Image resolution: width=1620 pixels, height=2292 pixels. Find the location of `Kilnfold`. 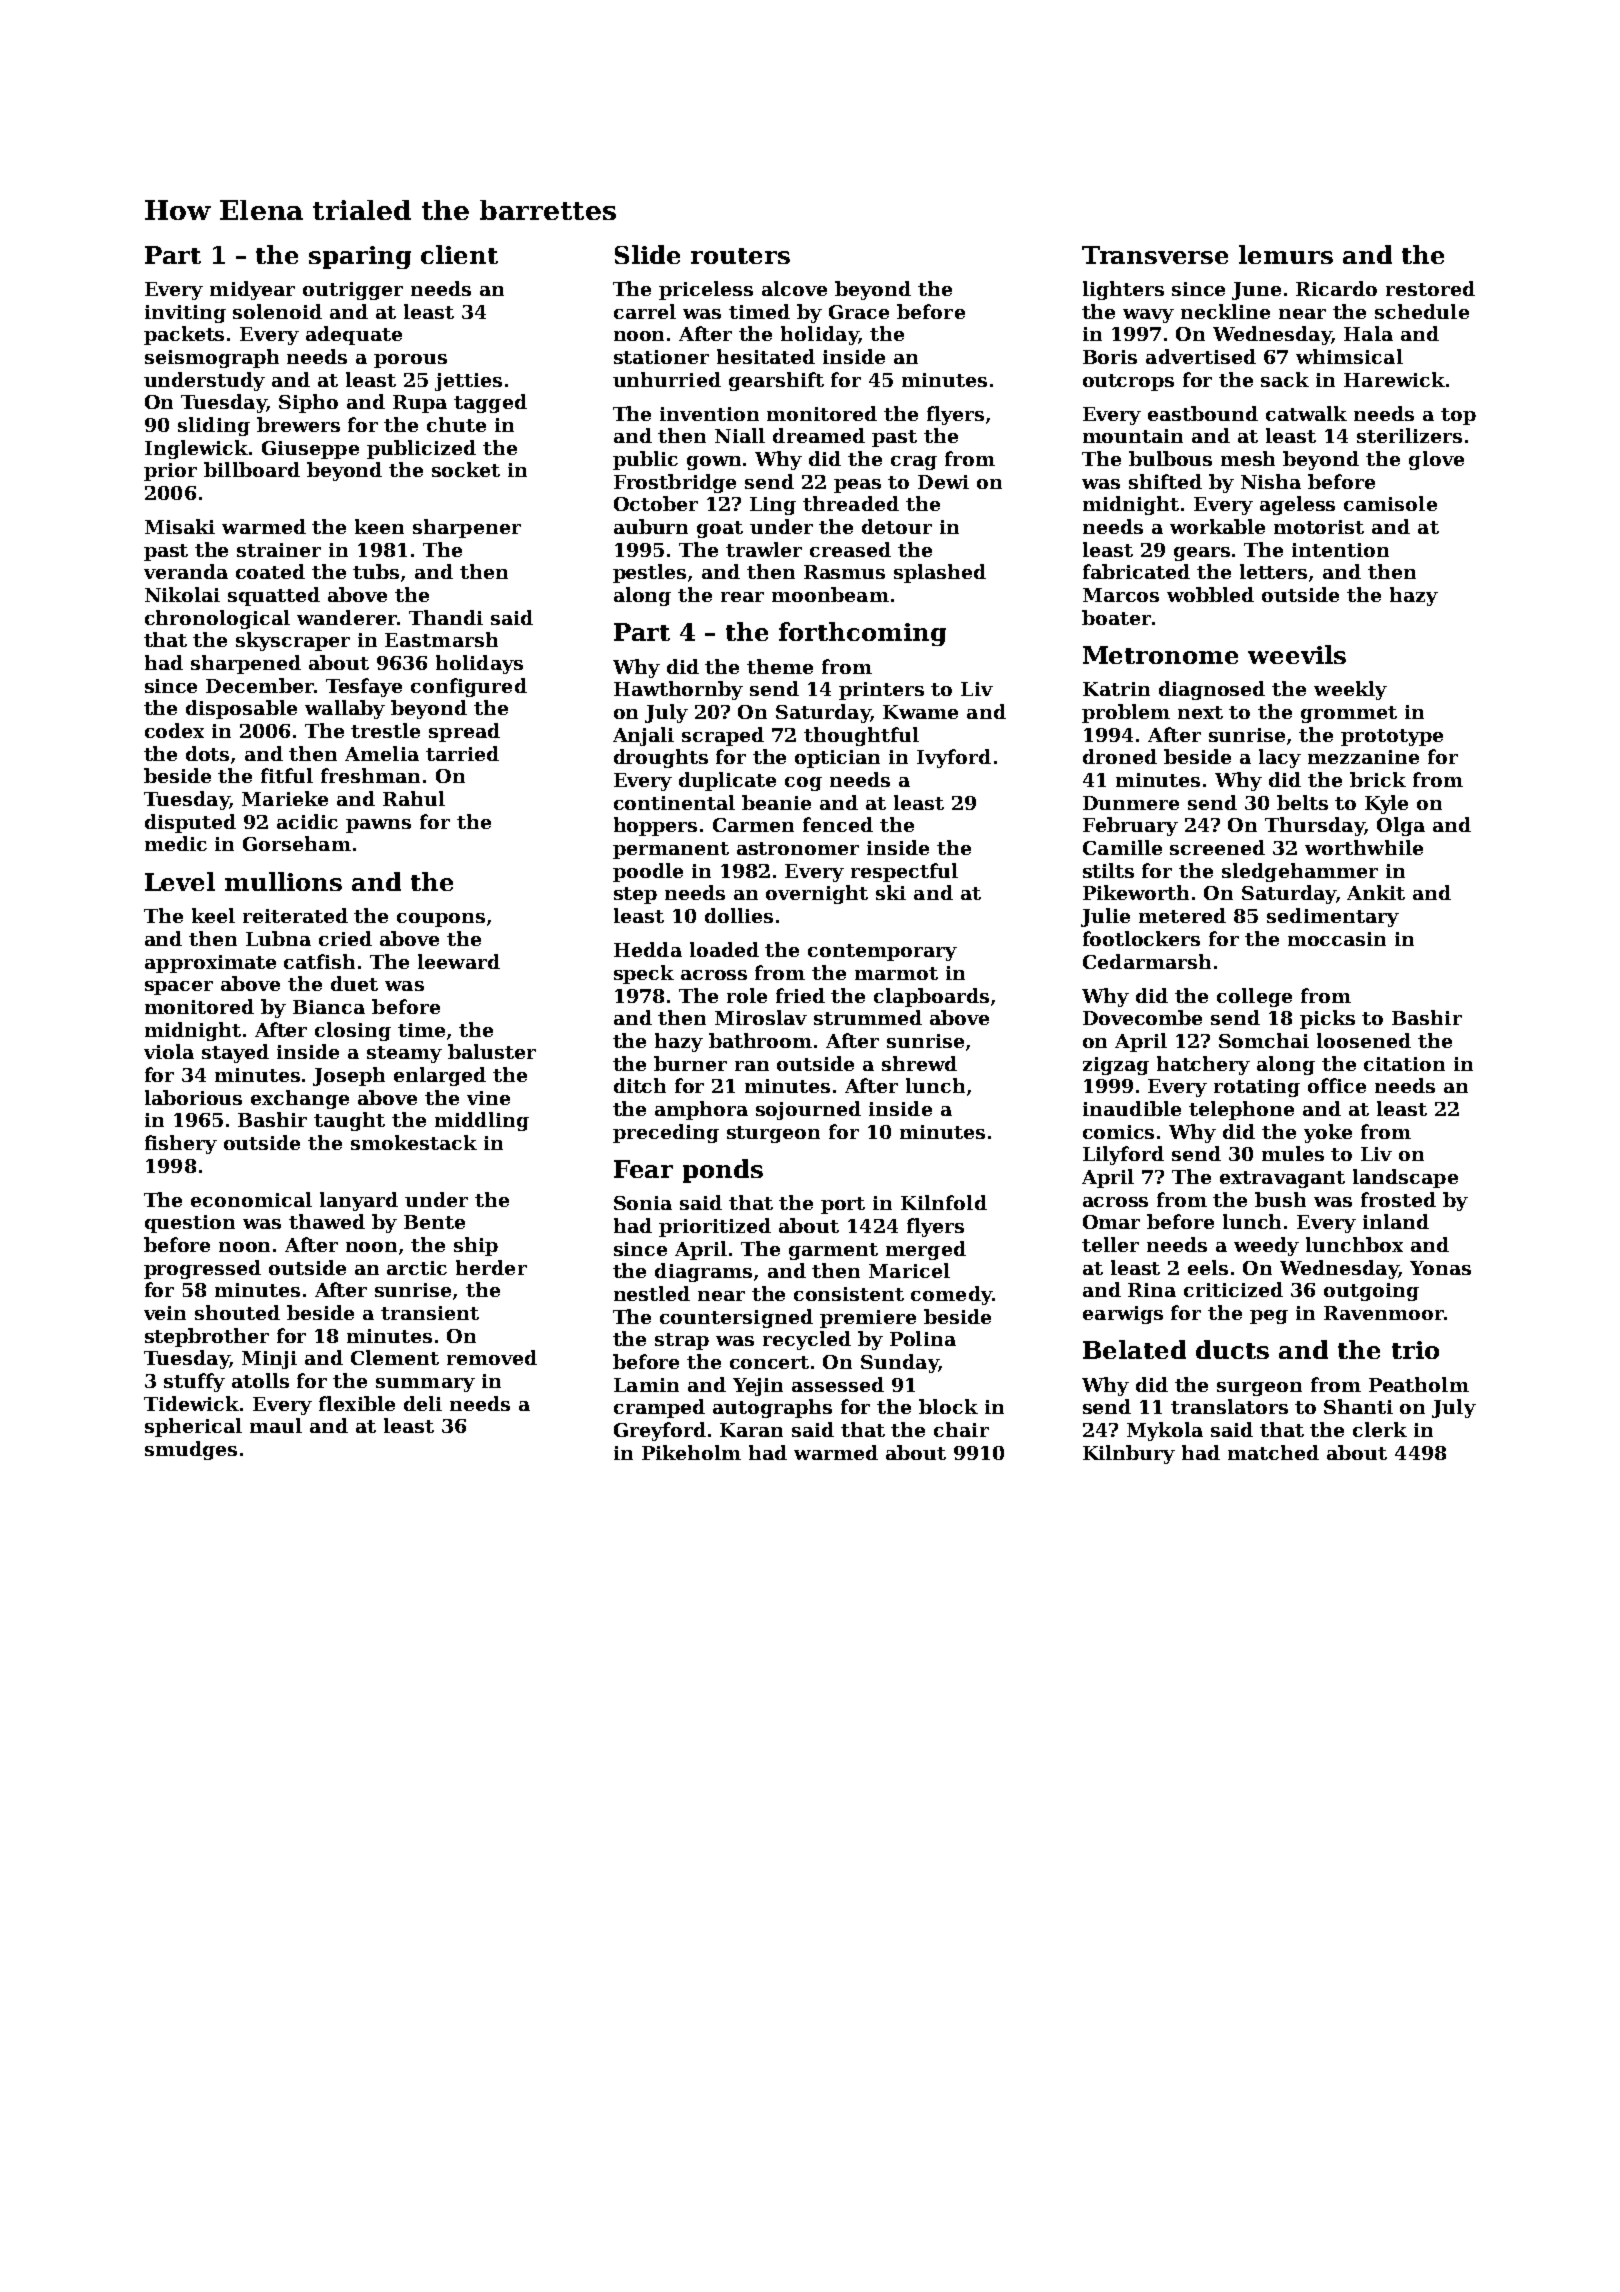

Kilnfold is located at coordinates (944, 1202).
